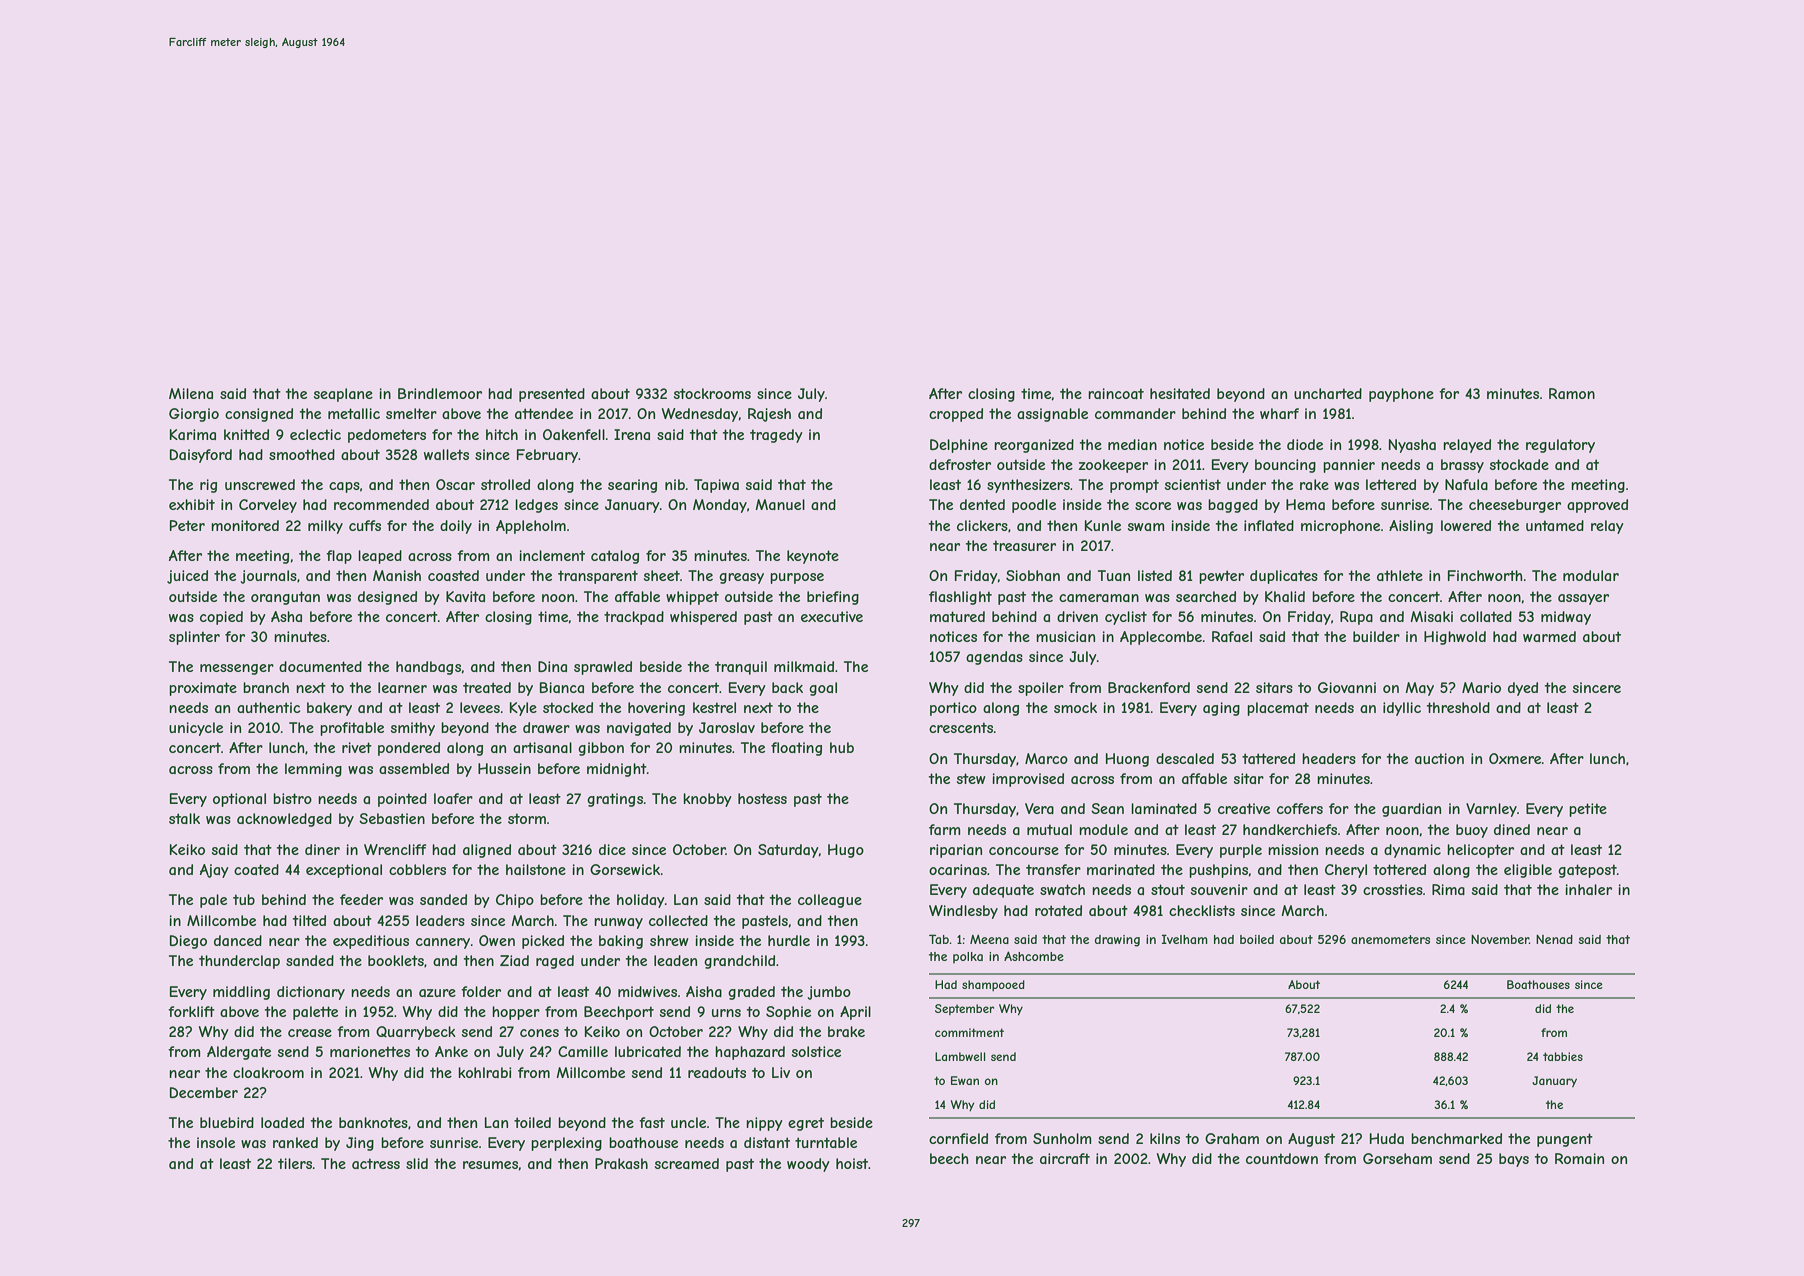 This screenshot has width=1804, height=1276. Describe the element at coordinates (1328, 393) in the screenshot. I see `uncharted` at that location.
